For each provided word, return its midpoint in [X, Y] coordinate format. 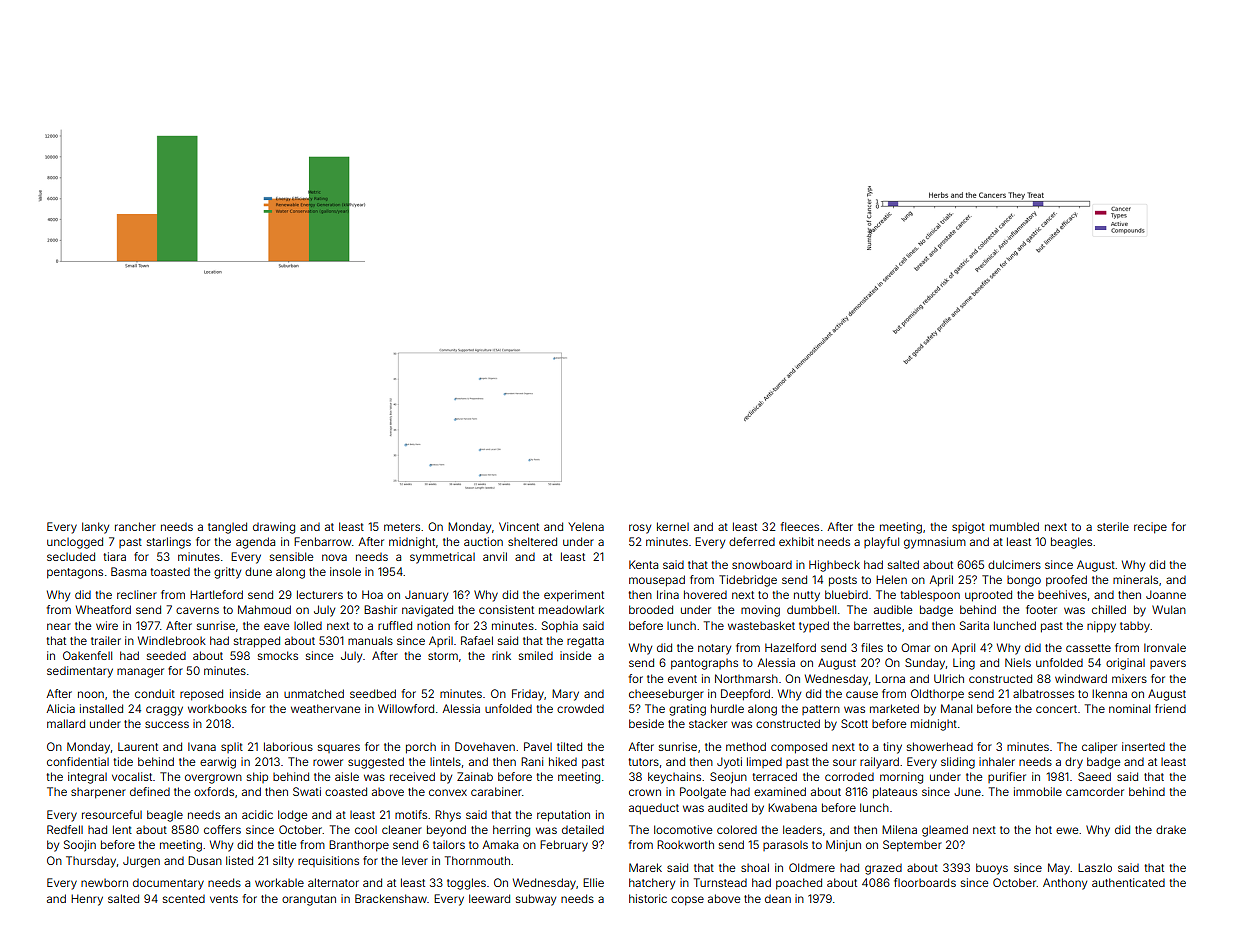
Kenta [643, 564]
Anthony [1065, 884]
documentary [168, 884]
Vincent [519, 526]
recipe [1150, 528]
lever [415, 860]
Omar [915, 647]
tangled [227, 528]
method [746, 746]
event [682, 679]
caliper [1099, 747]
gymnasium [935, 543]
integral [87, 778]
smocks [278, 655]
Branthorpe [359, 846]
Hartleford [216, 594]
